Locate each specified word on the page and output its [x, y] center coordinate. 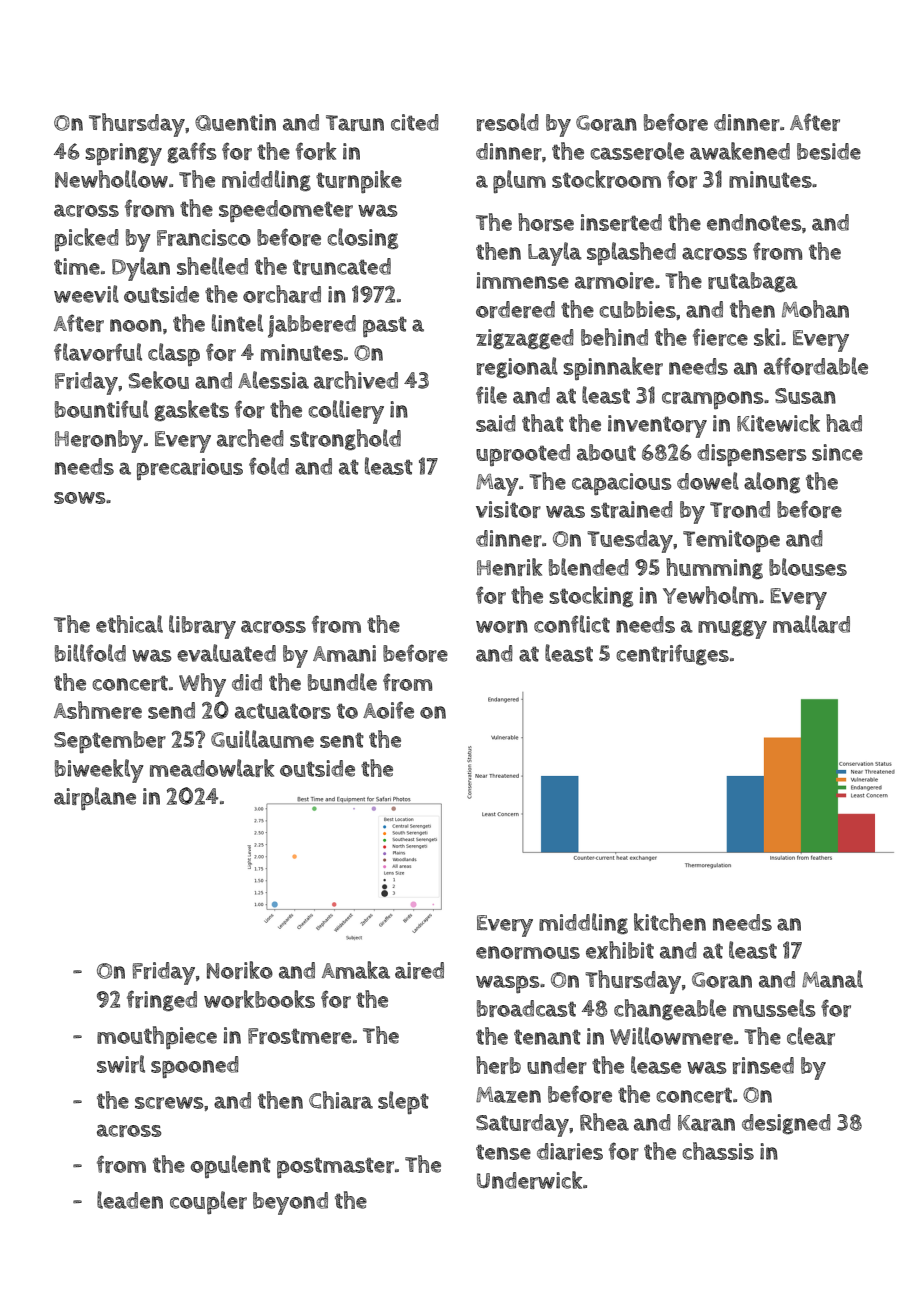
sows [80, 498]
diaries [570, 1151]
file [491, 395]
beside [829, 151]
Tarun [355, 123]
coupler [208, 1202]
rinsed [763, 1065]
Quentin [235, 122]
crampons [713, 400]
